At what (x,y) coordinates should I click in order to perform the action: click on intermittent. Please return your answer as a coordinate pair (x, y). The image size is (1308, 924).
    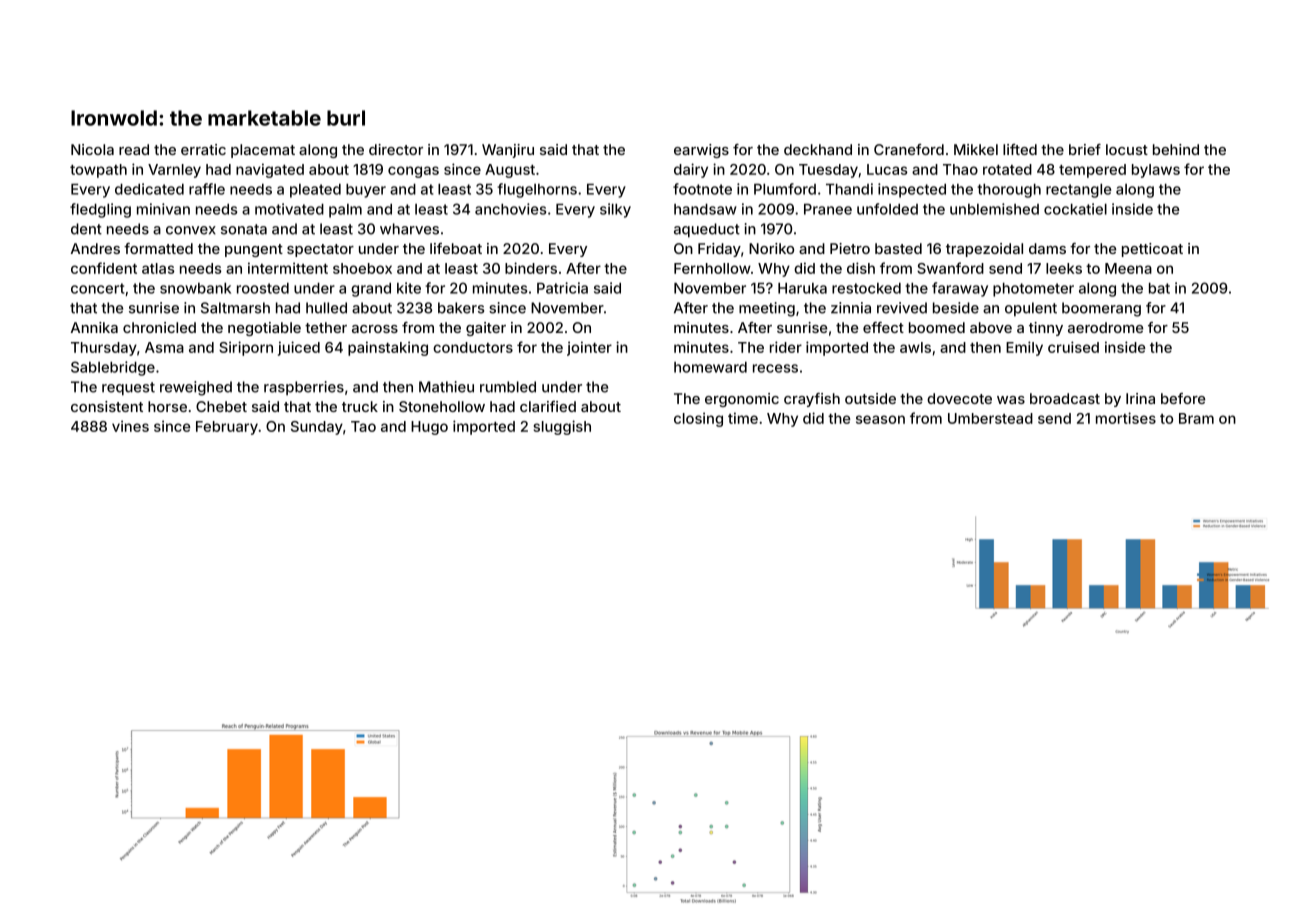
    Looking at the image, I should click on (288, 268).
